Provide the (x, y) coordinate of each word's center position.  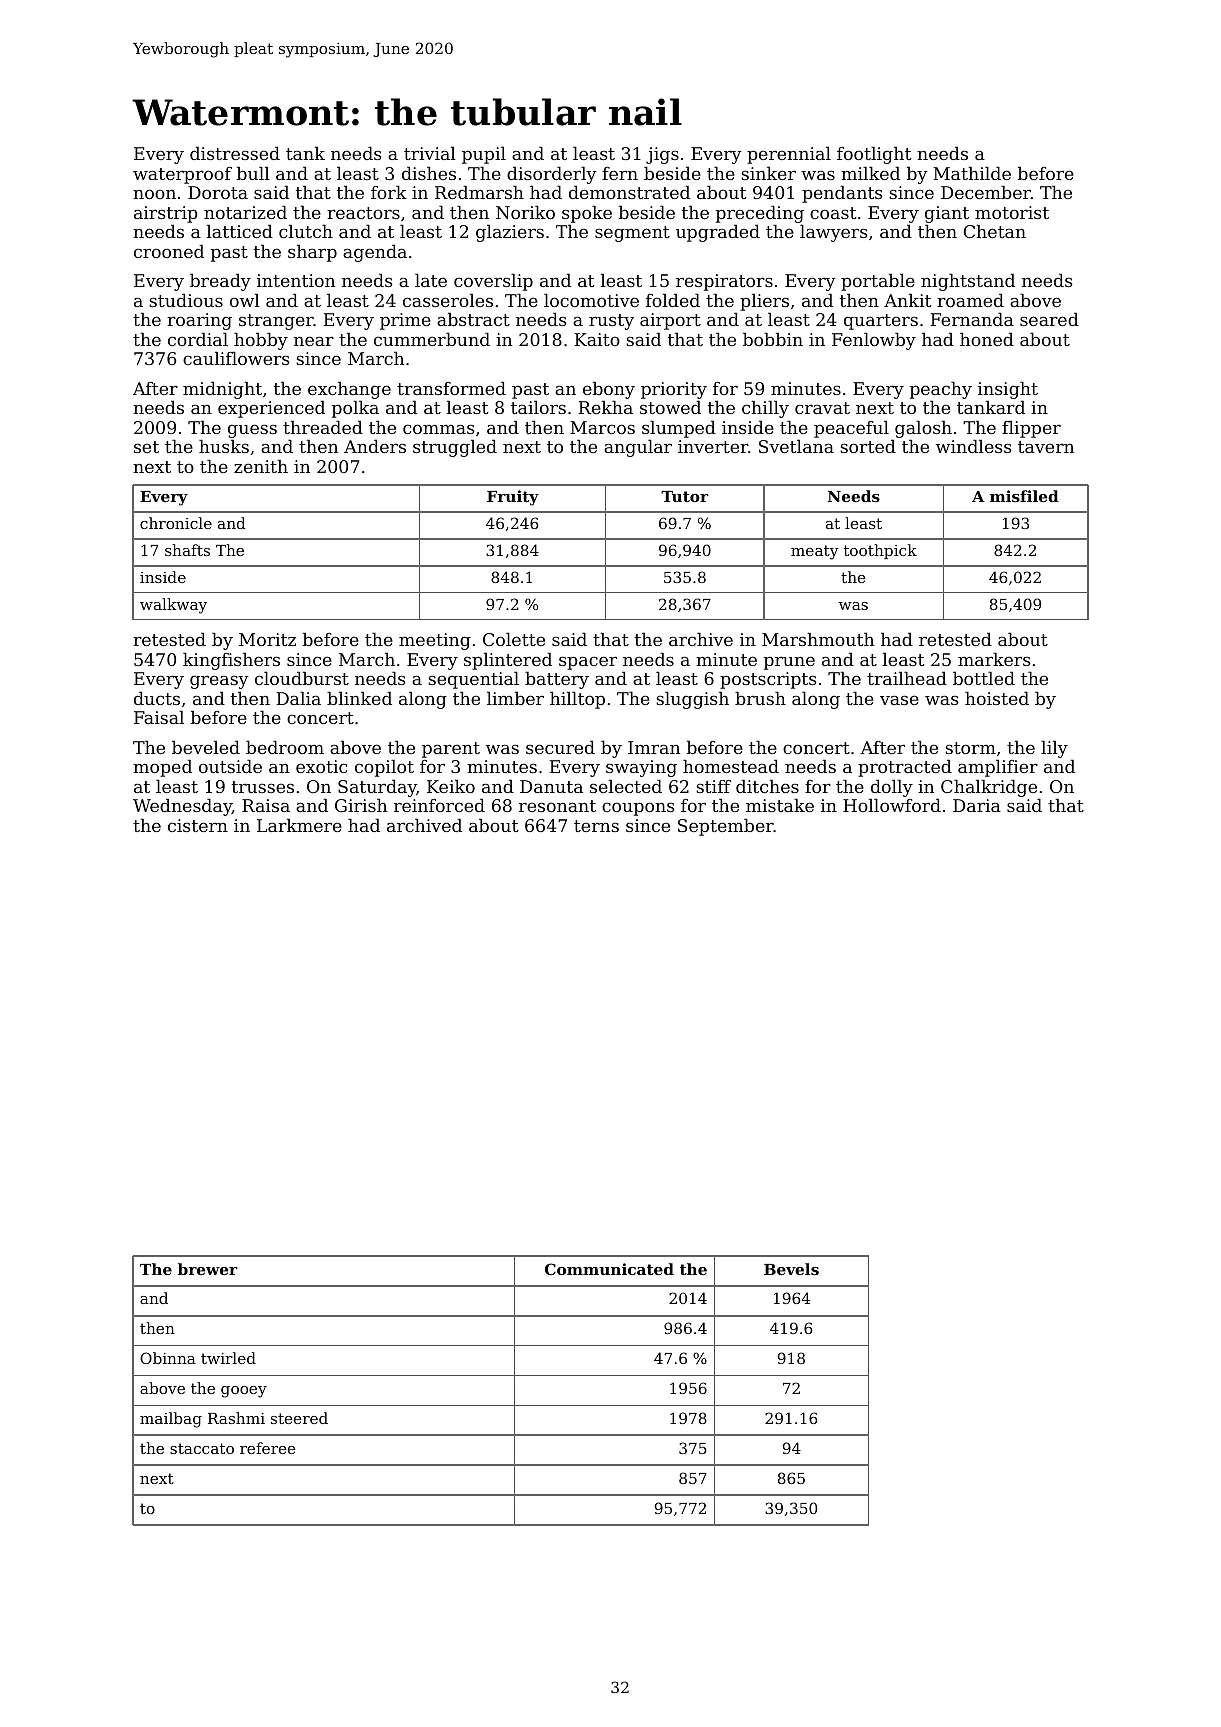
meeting (435, 641)
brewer (208, 1269)
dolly (892, 788)
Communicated (609, 1269)
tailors (538, 407)
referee (268, 1448)
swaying (641, 768)
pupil (484, 155)
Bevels (791, 1269)
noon (154, 194)
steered (299, 1418)
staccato (202, 1448)
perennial (789, 155)
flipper (1031, 429)
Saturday (377, 788)
